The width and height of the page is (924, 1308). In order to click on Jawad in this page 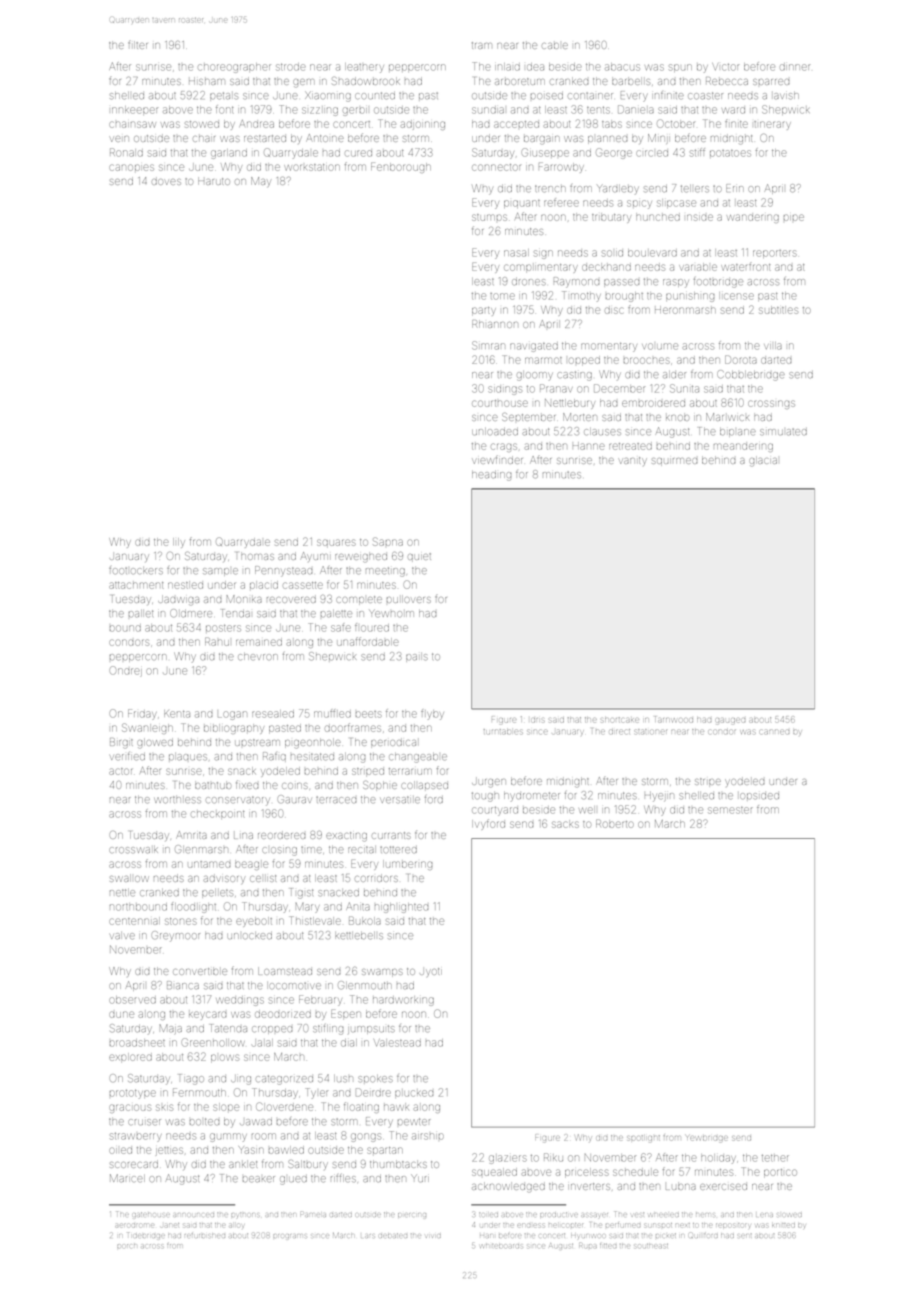, I will do `click(256, 1122)`.
